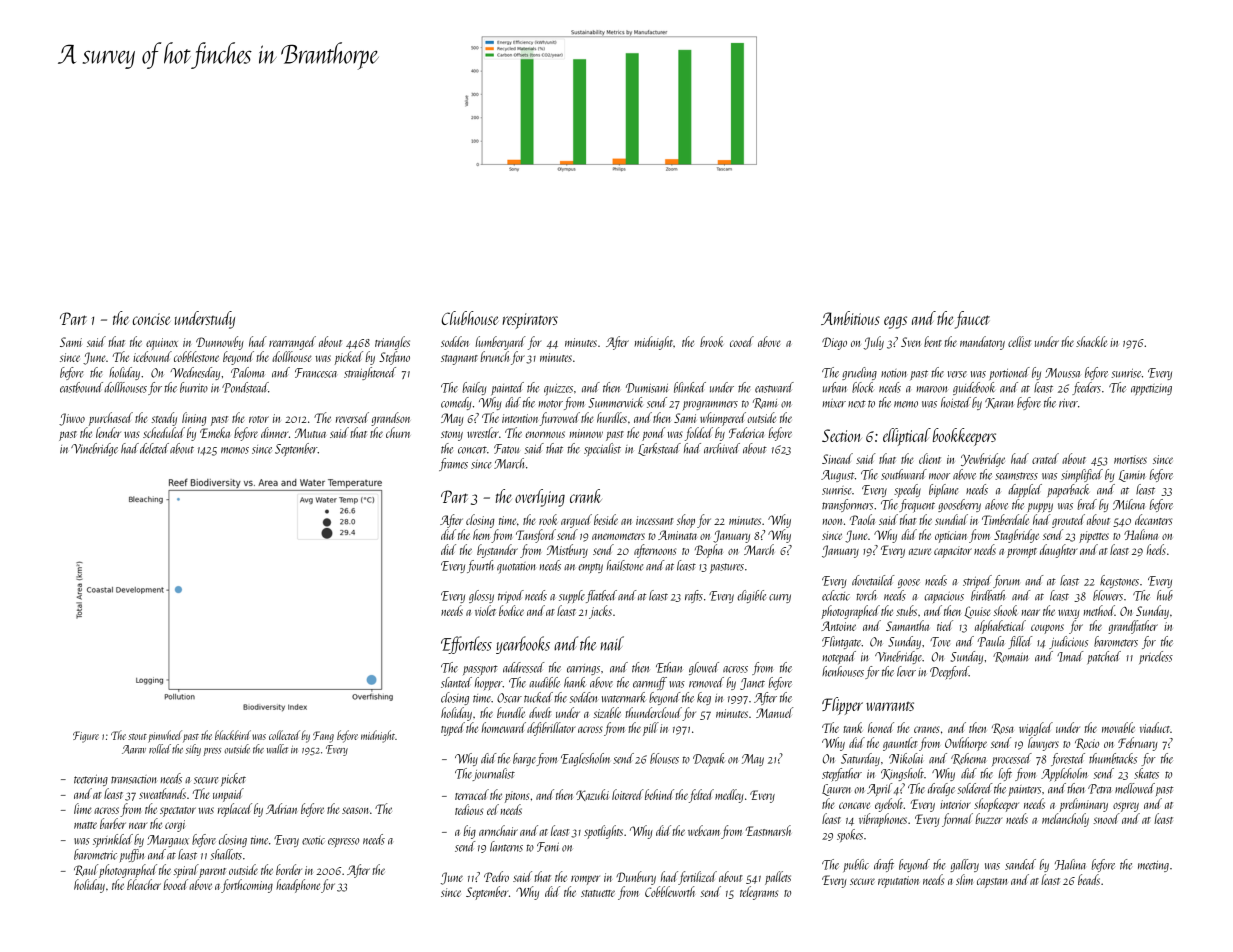  What do you see at coordinates (598, 893) in the screenshot?
I see `statuette` at bounding box center [598, 893].
